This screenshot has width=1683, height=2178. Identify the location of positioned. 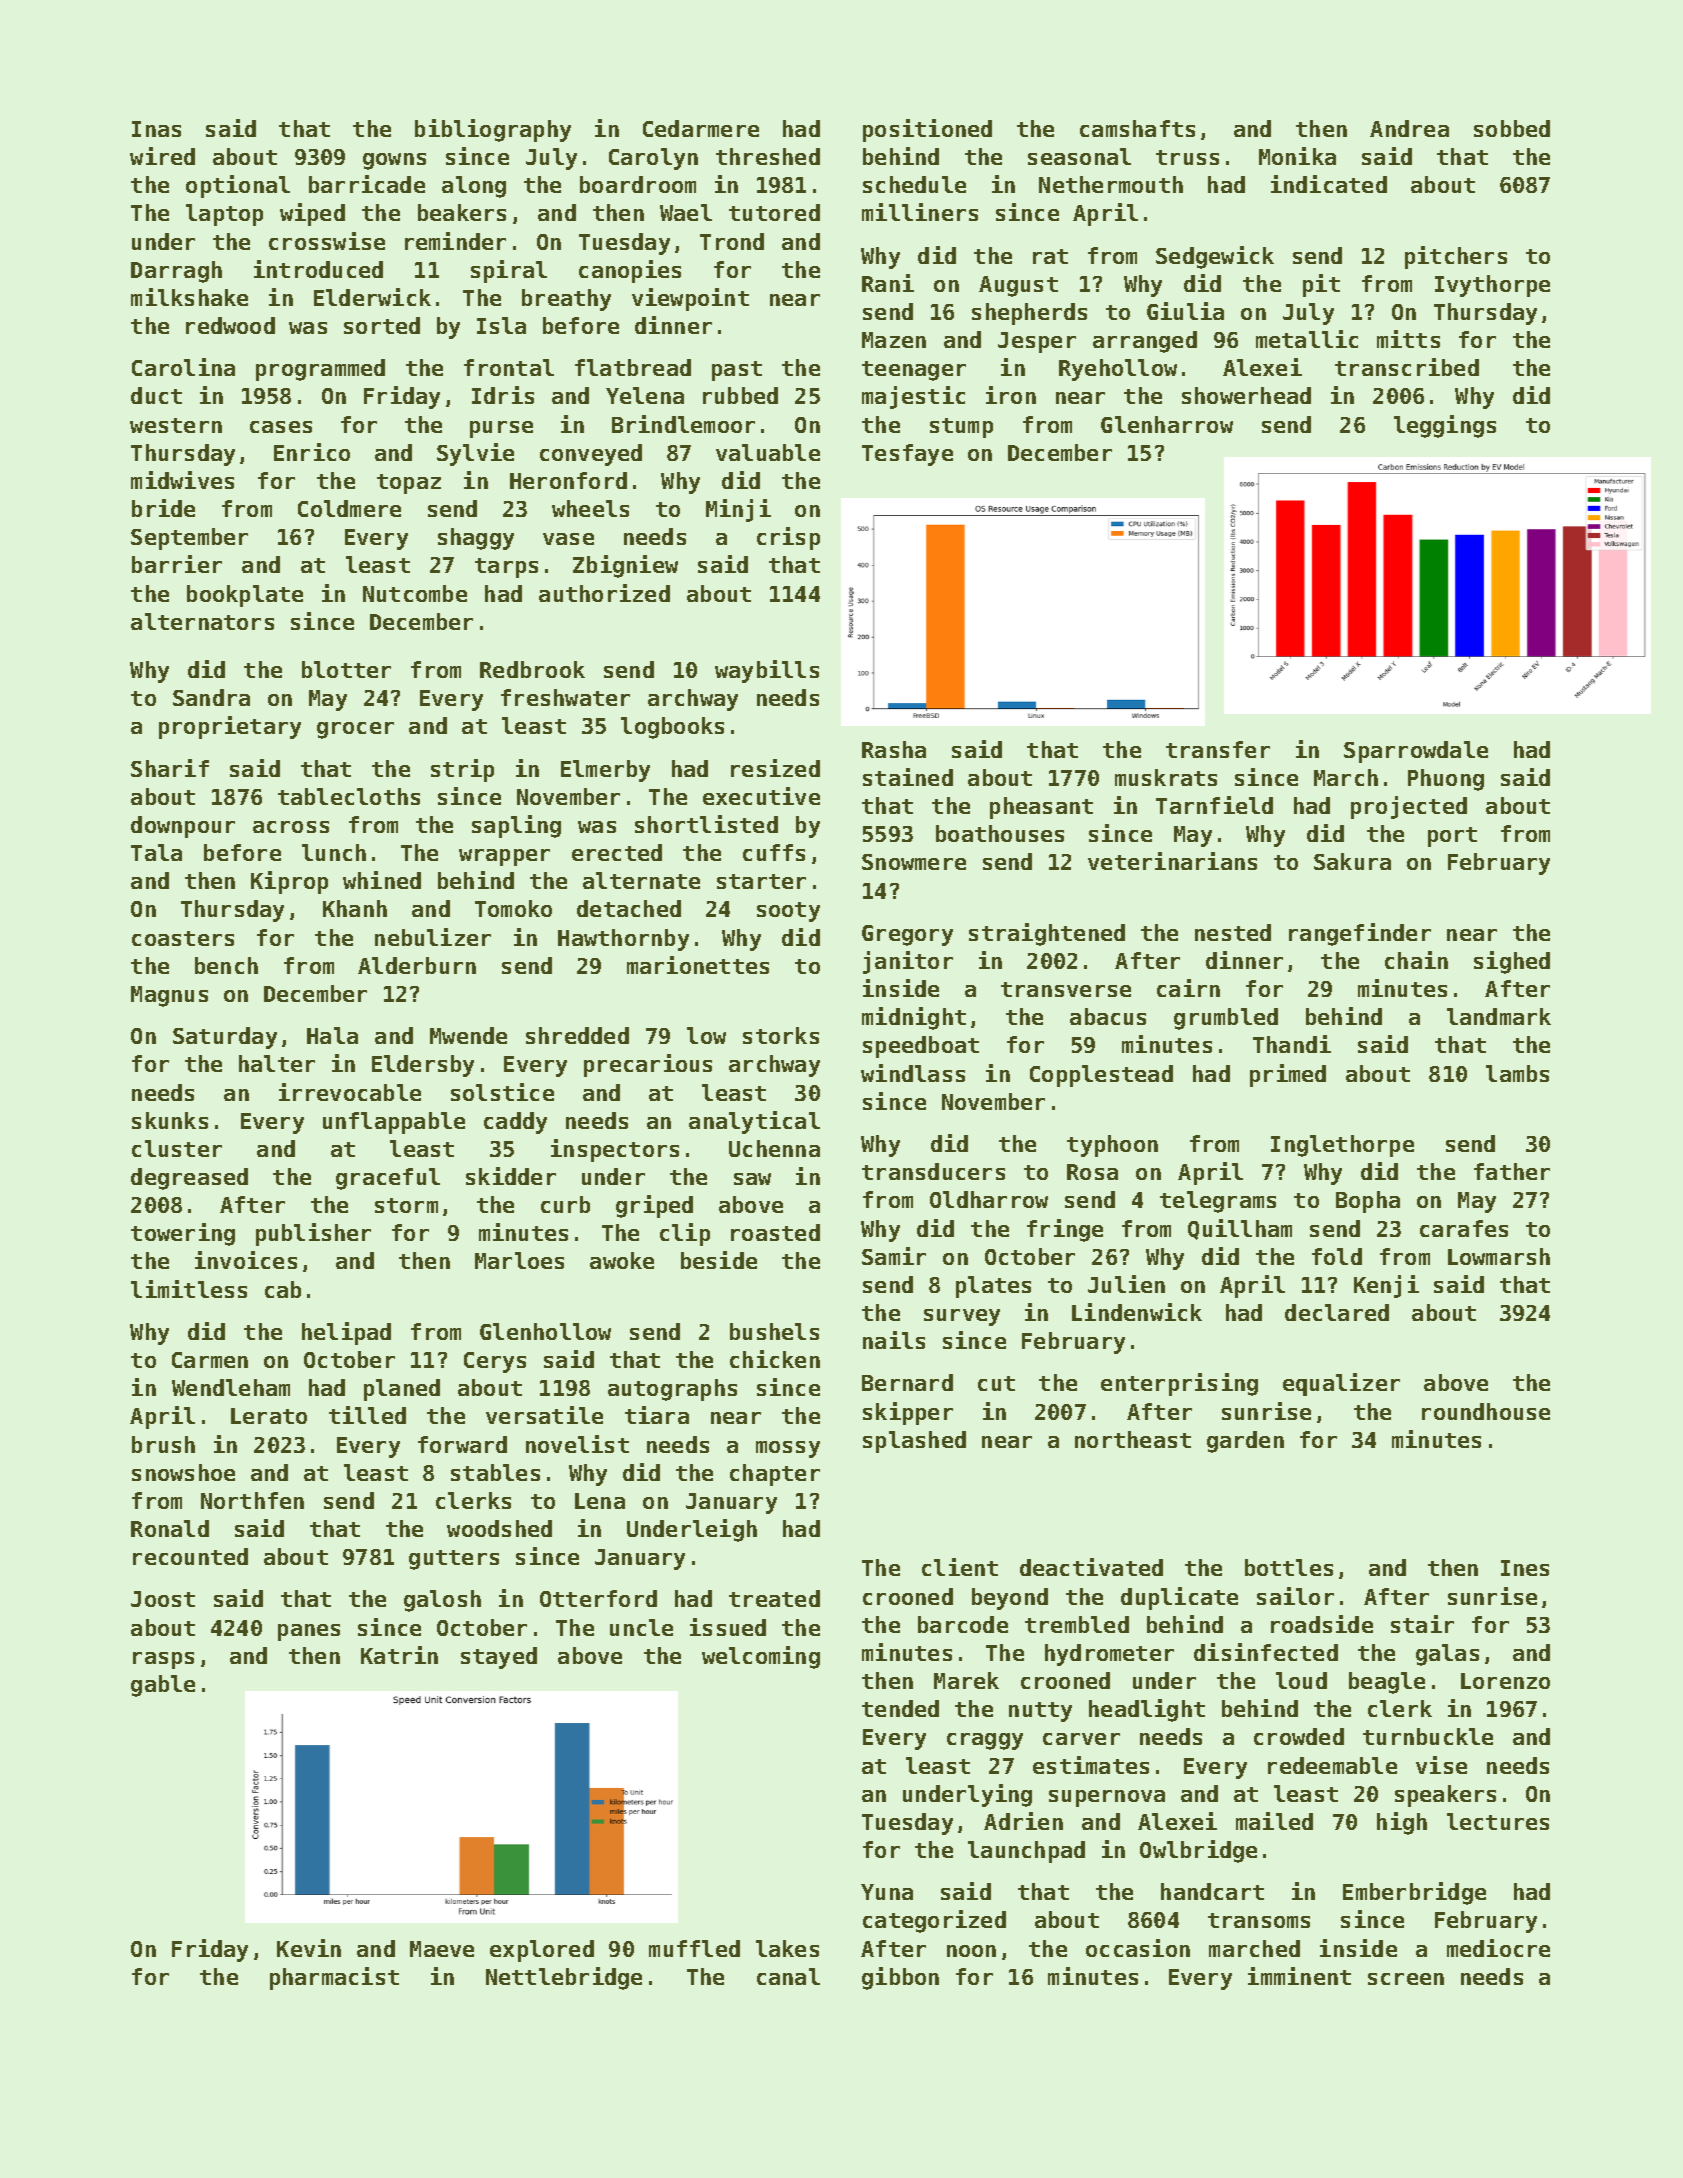
(927, 130).
